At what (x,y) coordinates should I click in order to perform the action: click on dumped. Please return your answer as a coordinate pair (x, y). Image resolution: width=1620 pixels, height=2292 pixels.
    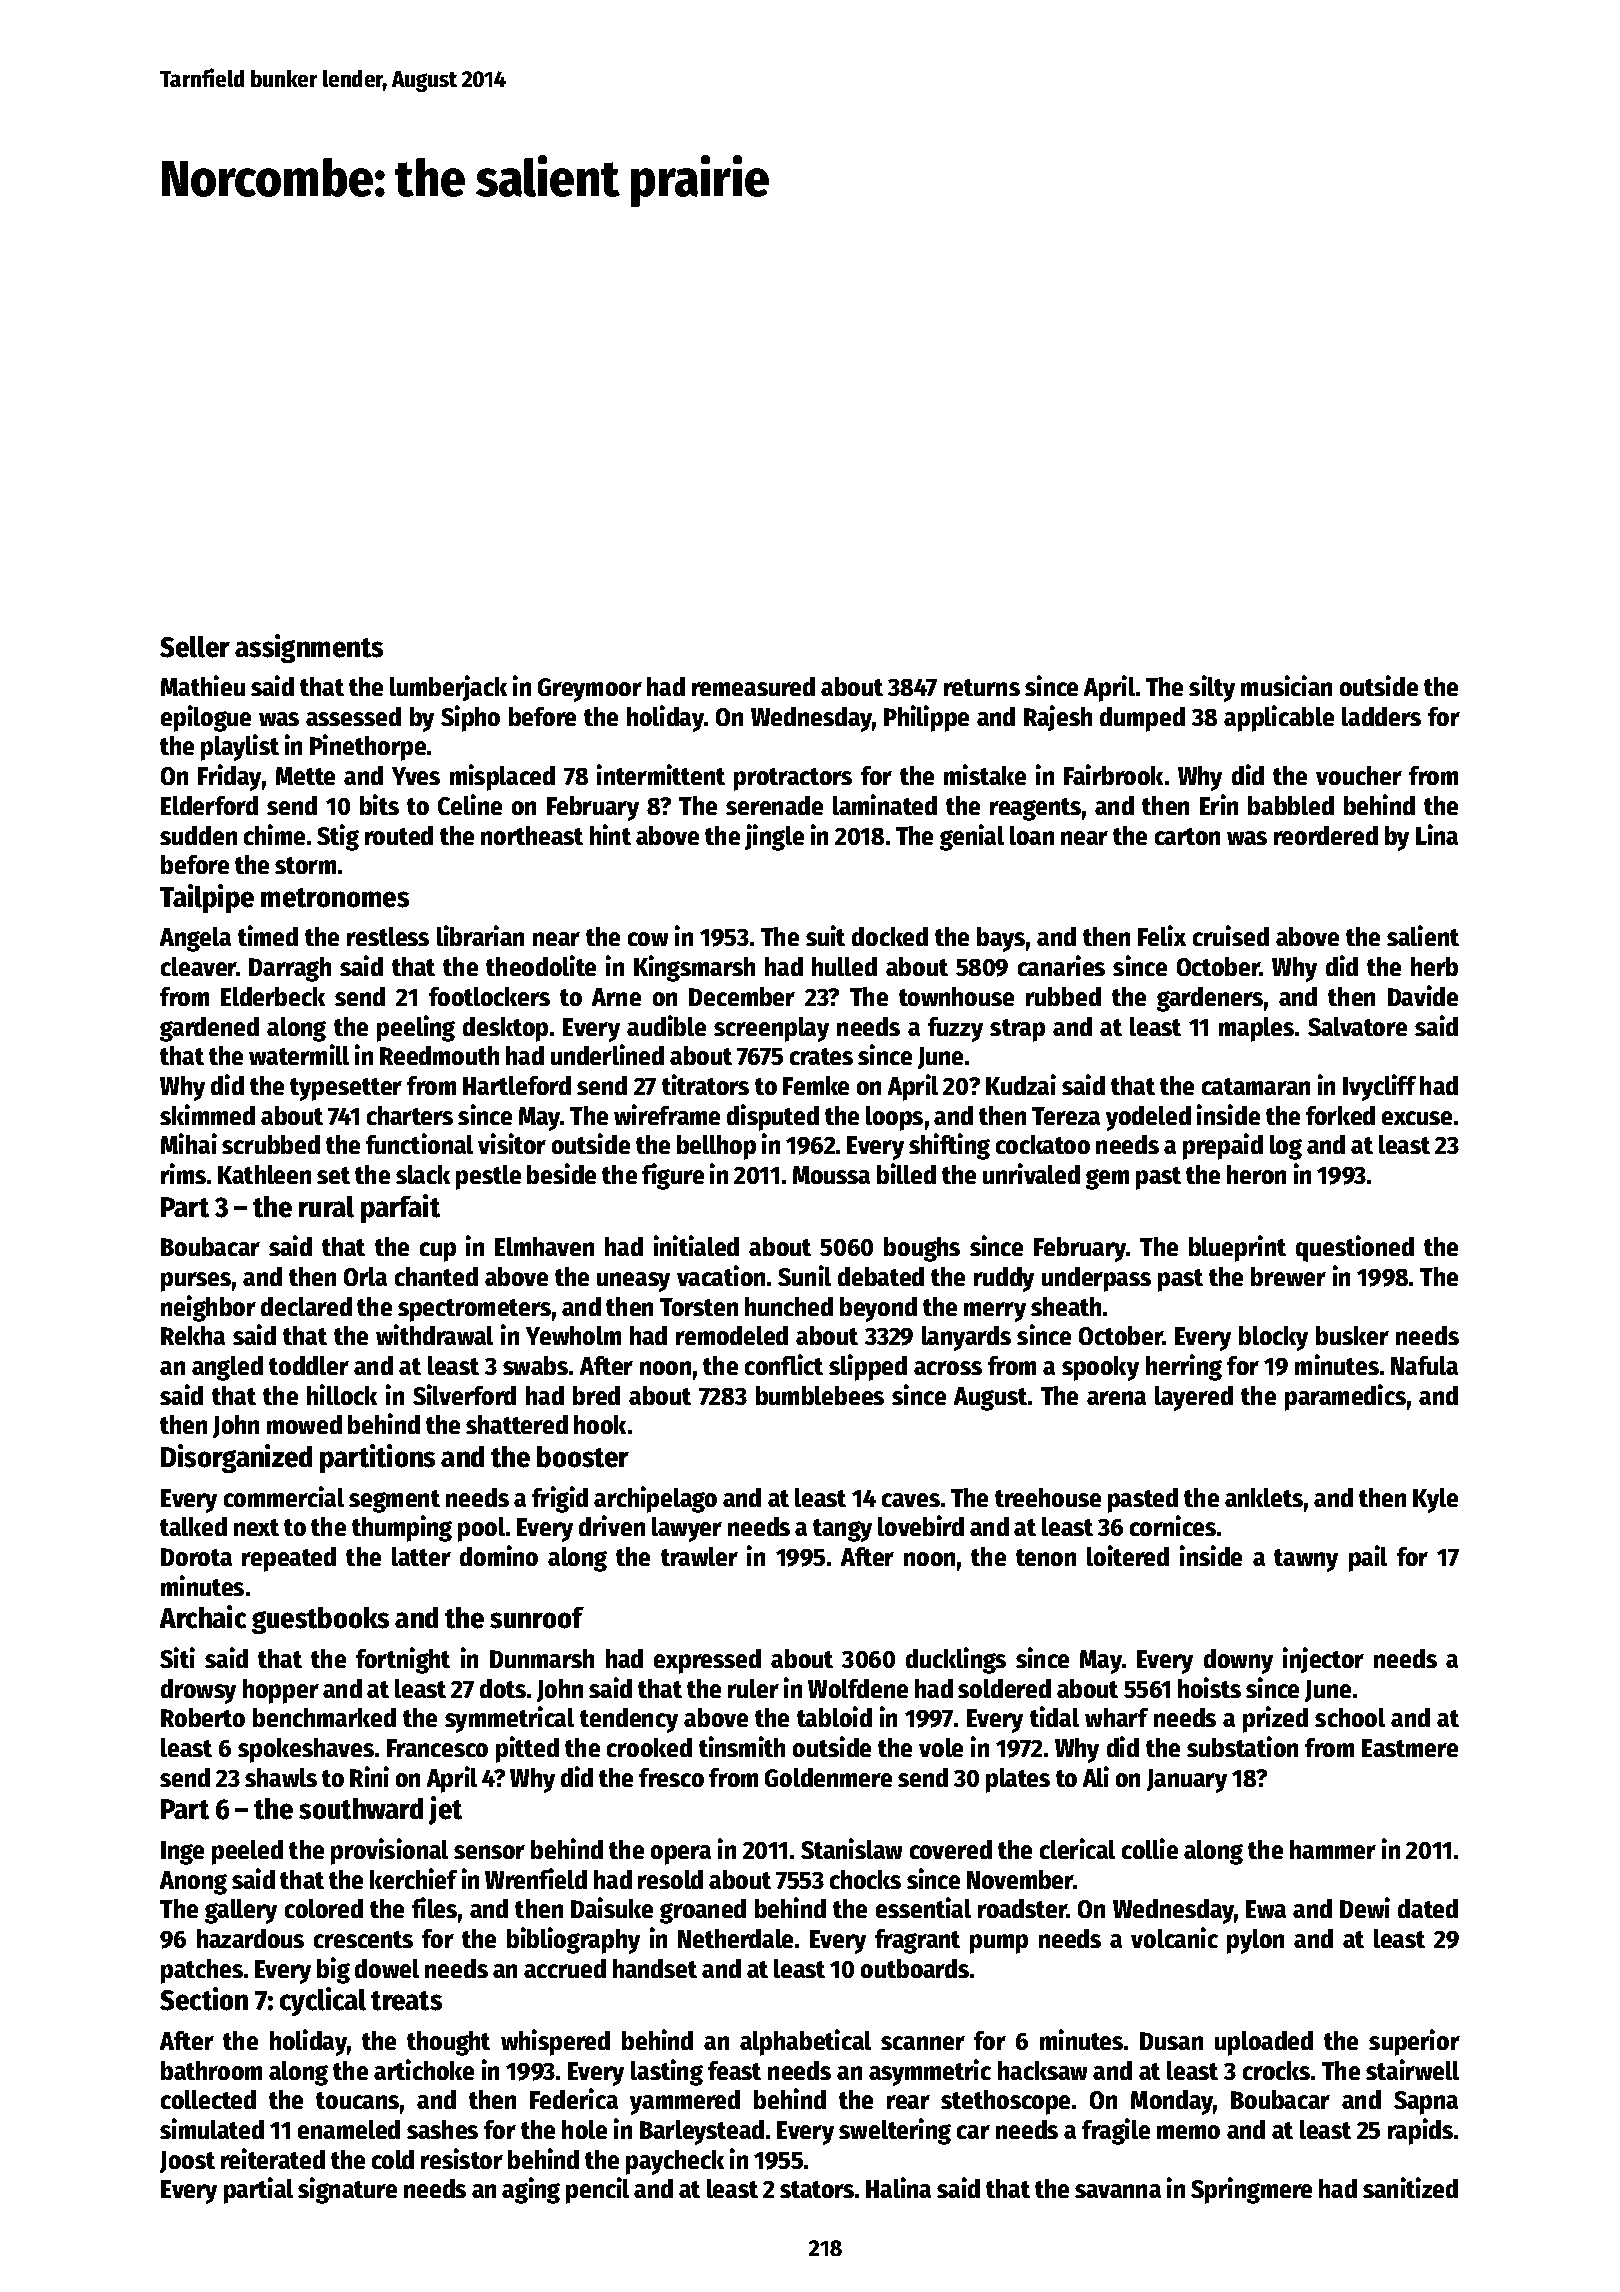
    Looking at the image, I should click on (1142, 719).
